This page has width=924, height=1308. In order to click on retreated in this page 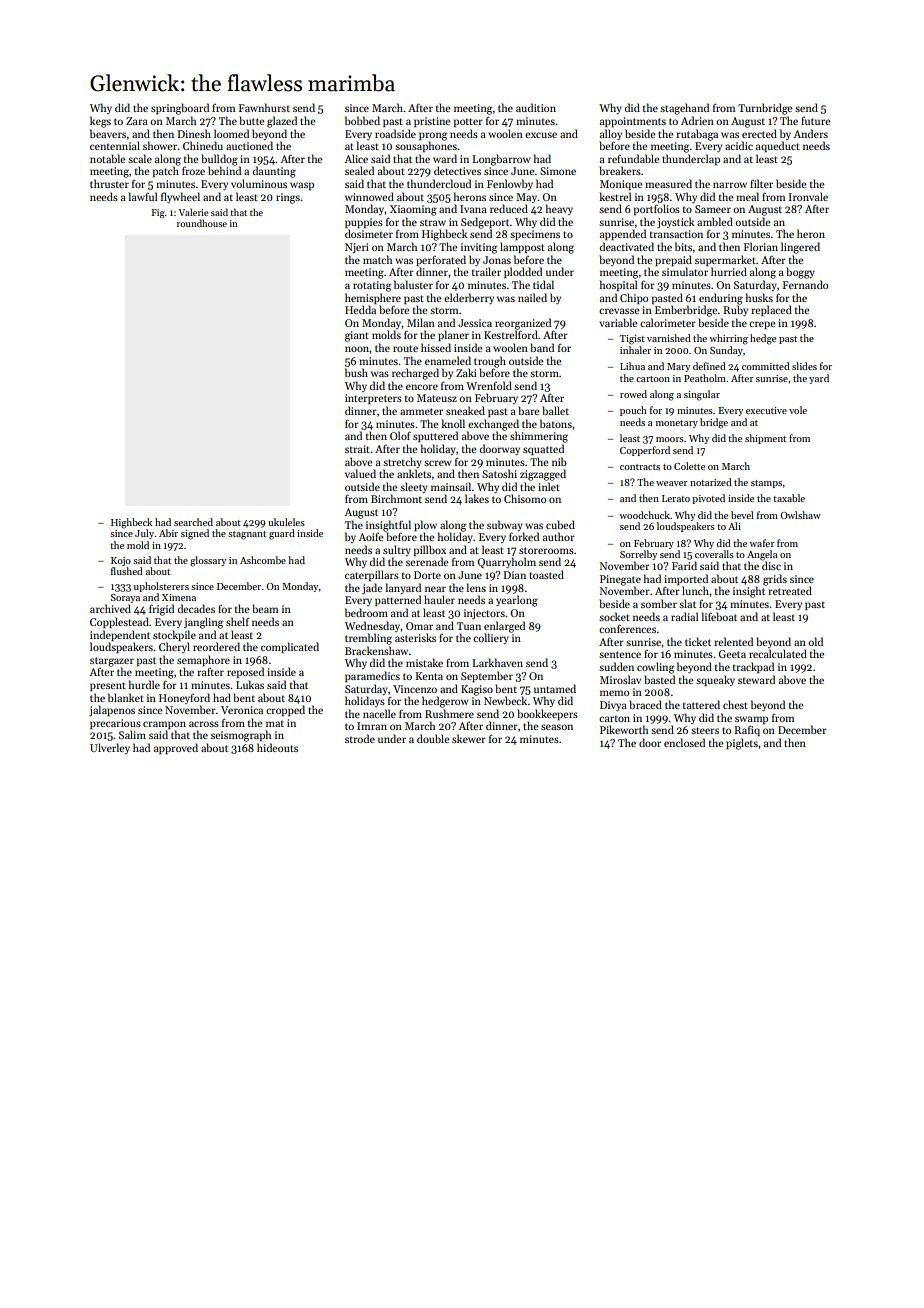, I will do `click(790, 590)`.
